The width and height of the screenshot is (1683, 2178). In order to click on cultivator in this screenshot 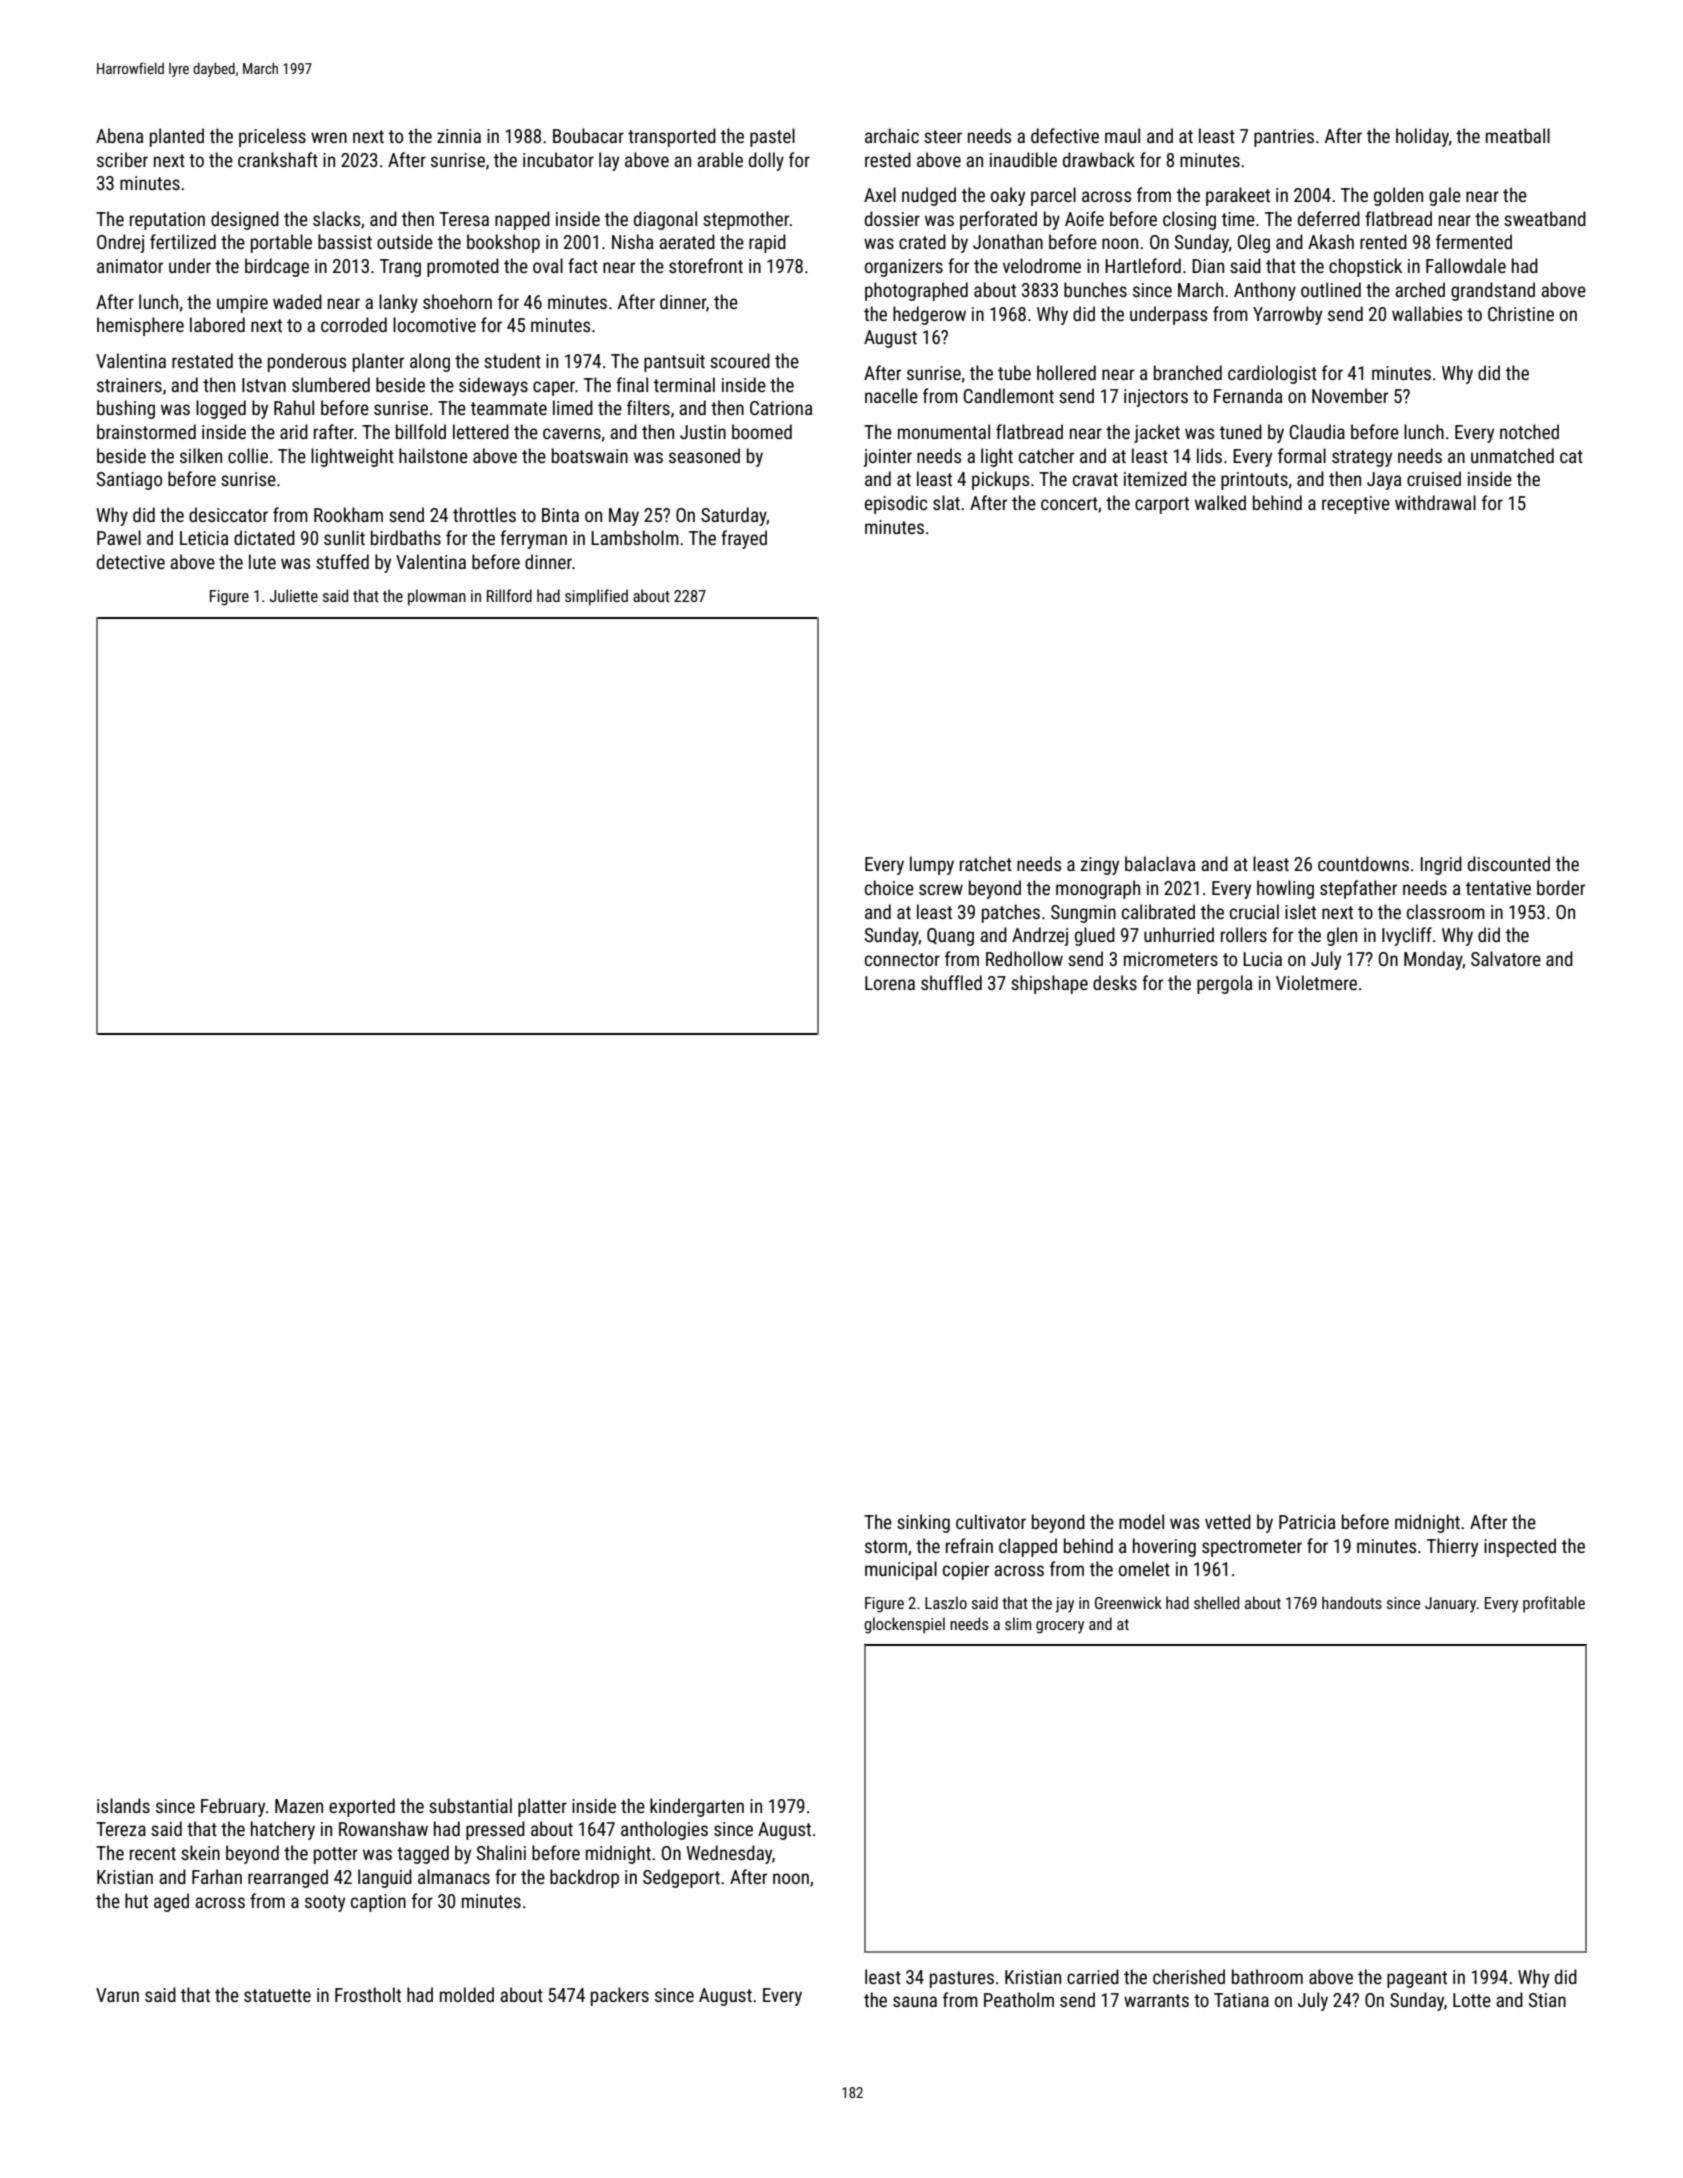, I will do `click(991, 1521)`.
